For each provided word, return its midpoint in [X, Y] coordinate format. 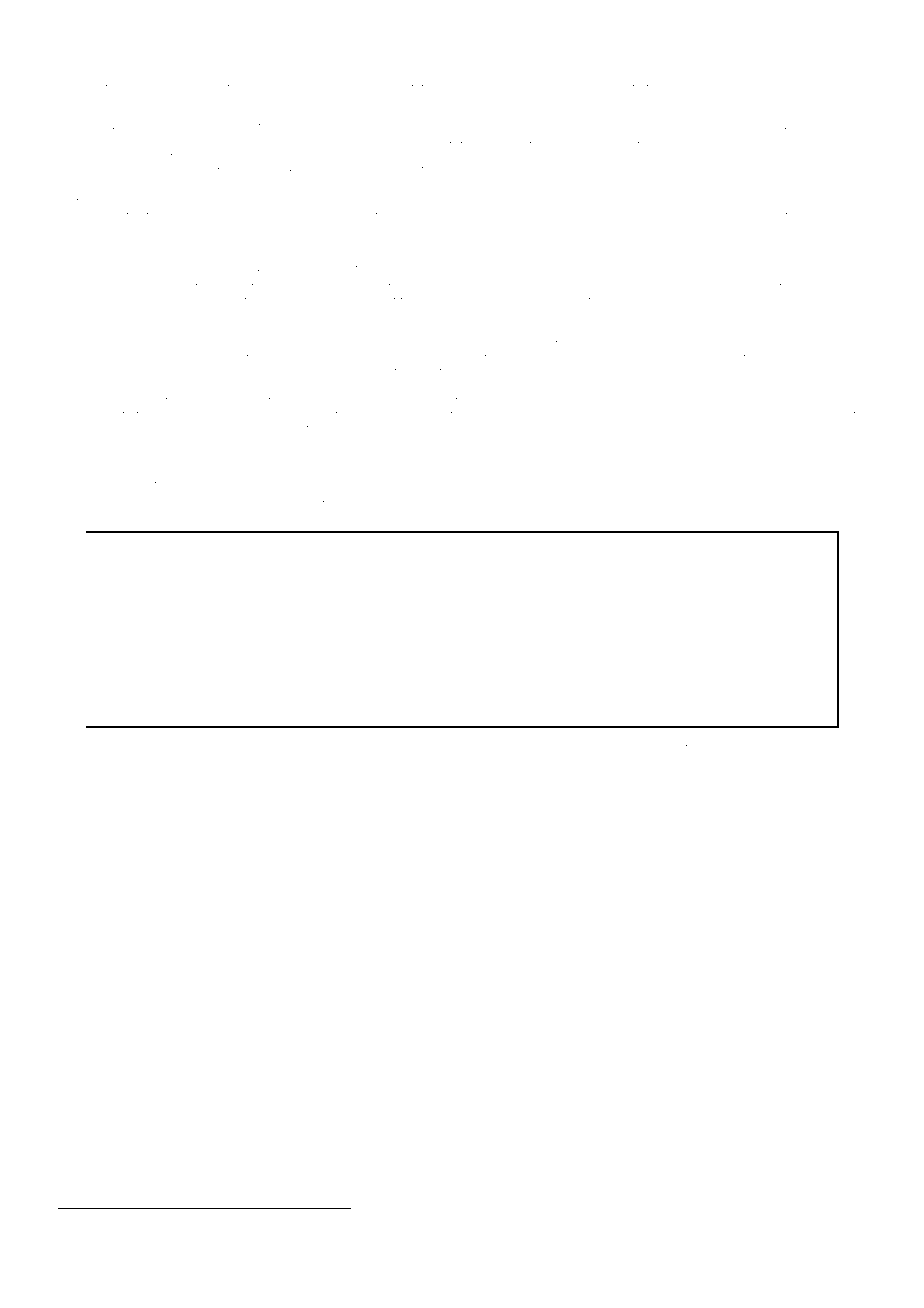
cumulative [253, 757]
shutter [763, 771]
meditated [252, 168]
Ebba [395, 771]
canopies [338, 772]
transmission [625, 772]
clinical [758, 462]
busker [829, 310]
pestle [145, 771]
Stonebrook [531, 395]
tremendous [417, 519]
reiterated [353, 211]
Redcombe [713, 182]
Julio [184, 410]
